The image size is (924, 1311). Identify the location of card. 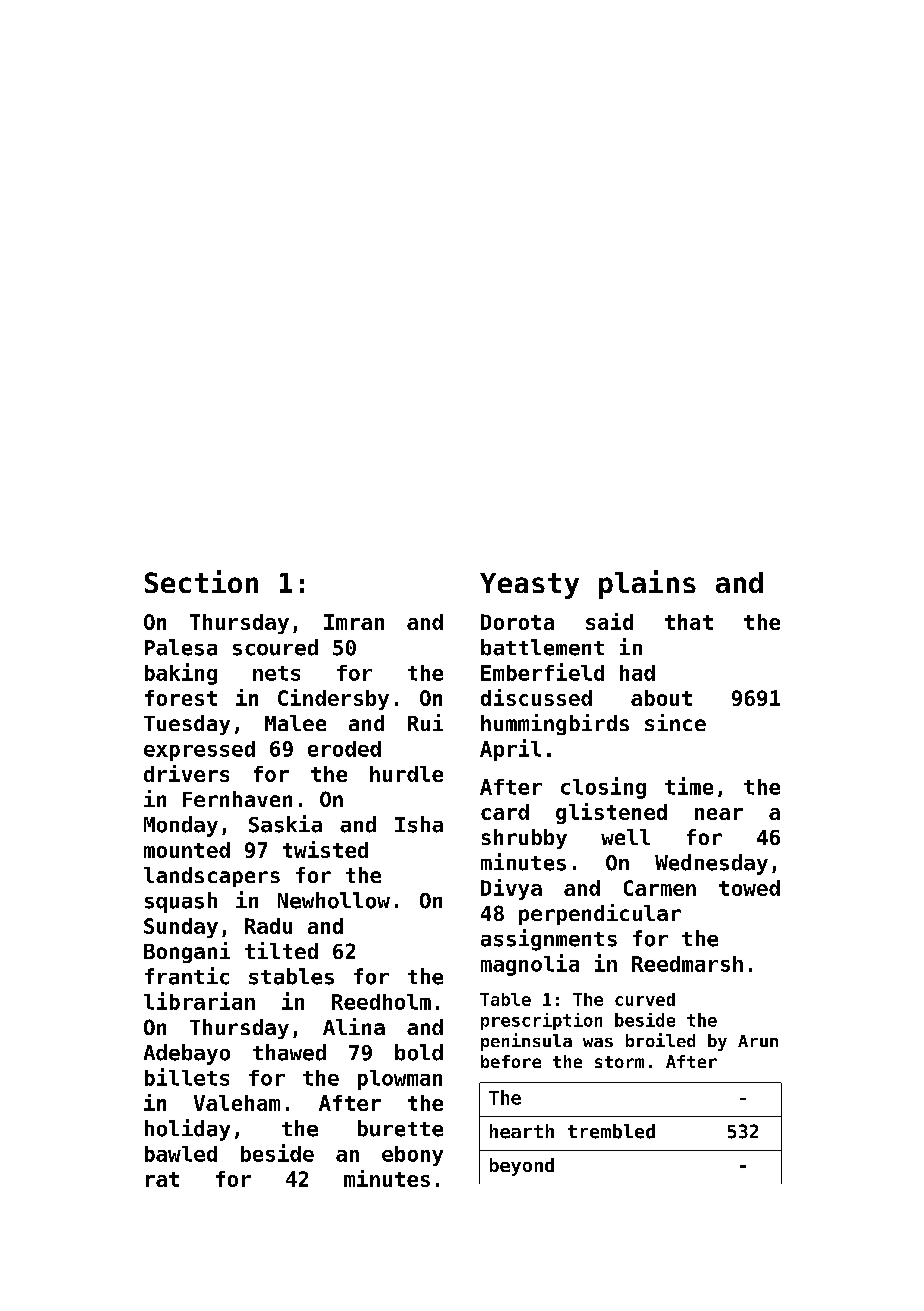
(505, 812).
